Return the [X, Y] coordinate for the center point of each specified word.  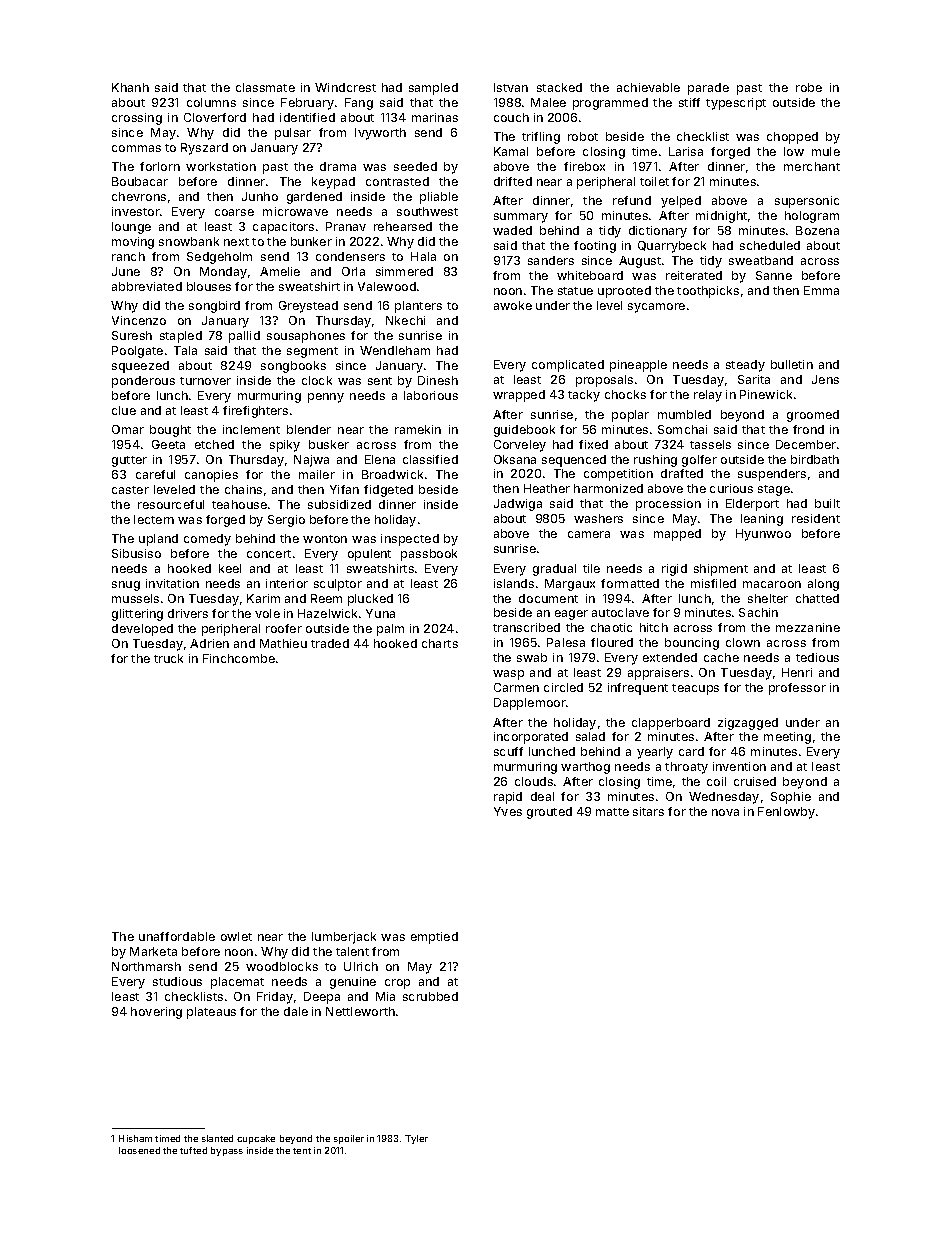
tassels [710, 444]
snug [126, 586]
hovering [156, 1013]
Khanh [130, 87]
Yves [508, 811]
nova [725, 812]
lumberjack [344, 938]
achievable [648, 87]
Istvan [511, 87]
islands [514, 583]
